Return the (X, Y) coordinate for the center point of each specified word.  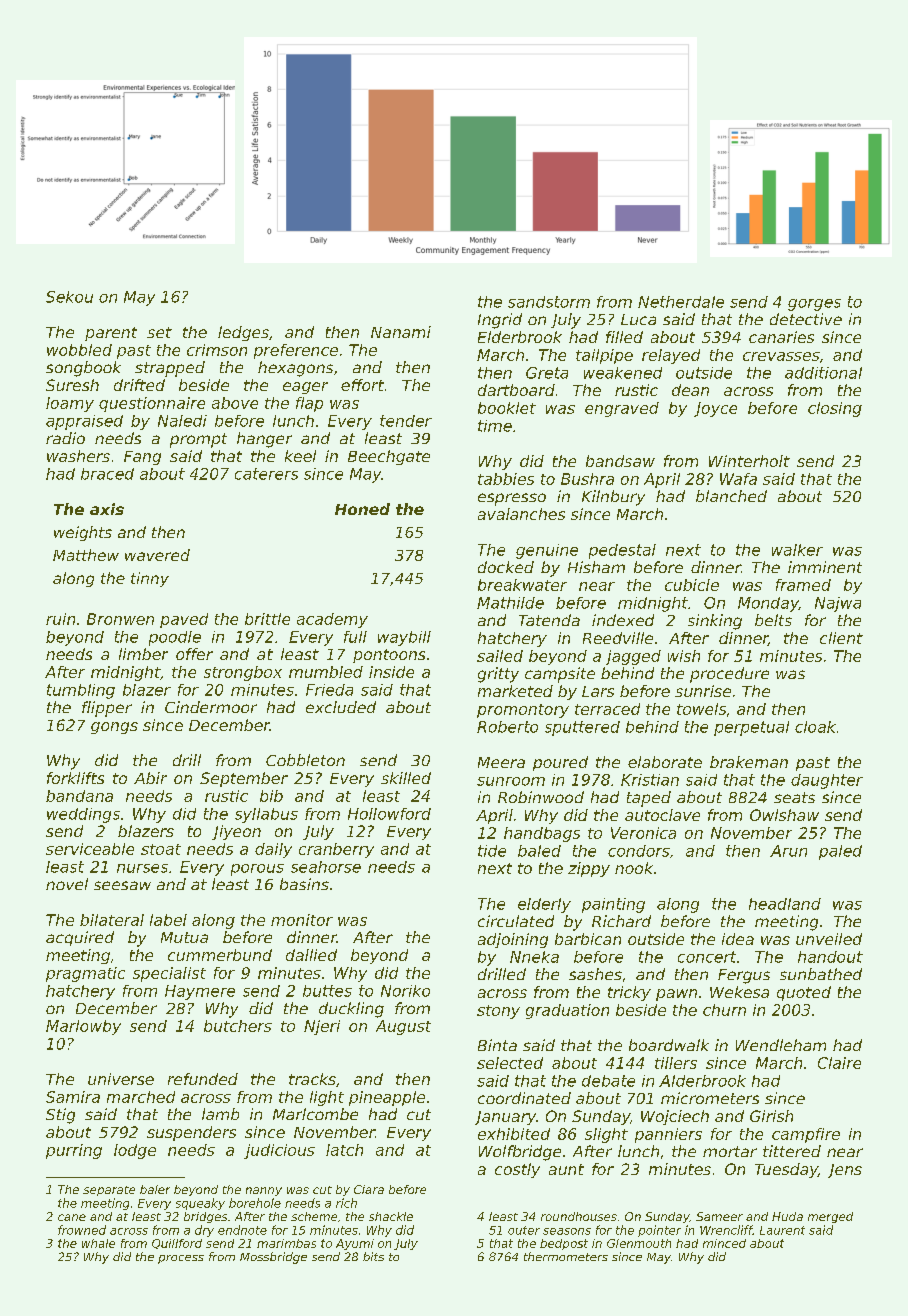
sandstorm (549, 302)
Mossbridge (273, 1258)
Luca (638, 319)
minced (724, 1243)
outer (524, 1230)
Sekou (69, 297)
